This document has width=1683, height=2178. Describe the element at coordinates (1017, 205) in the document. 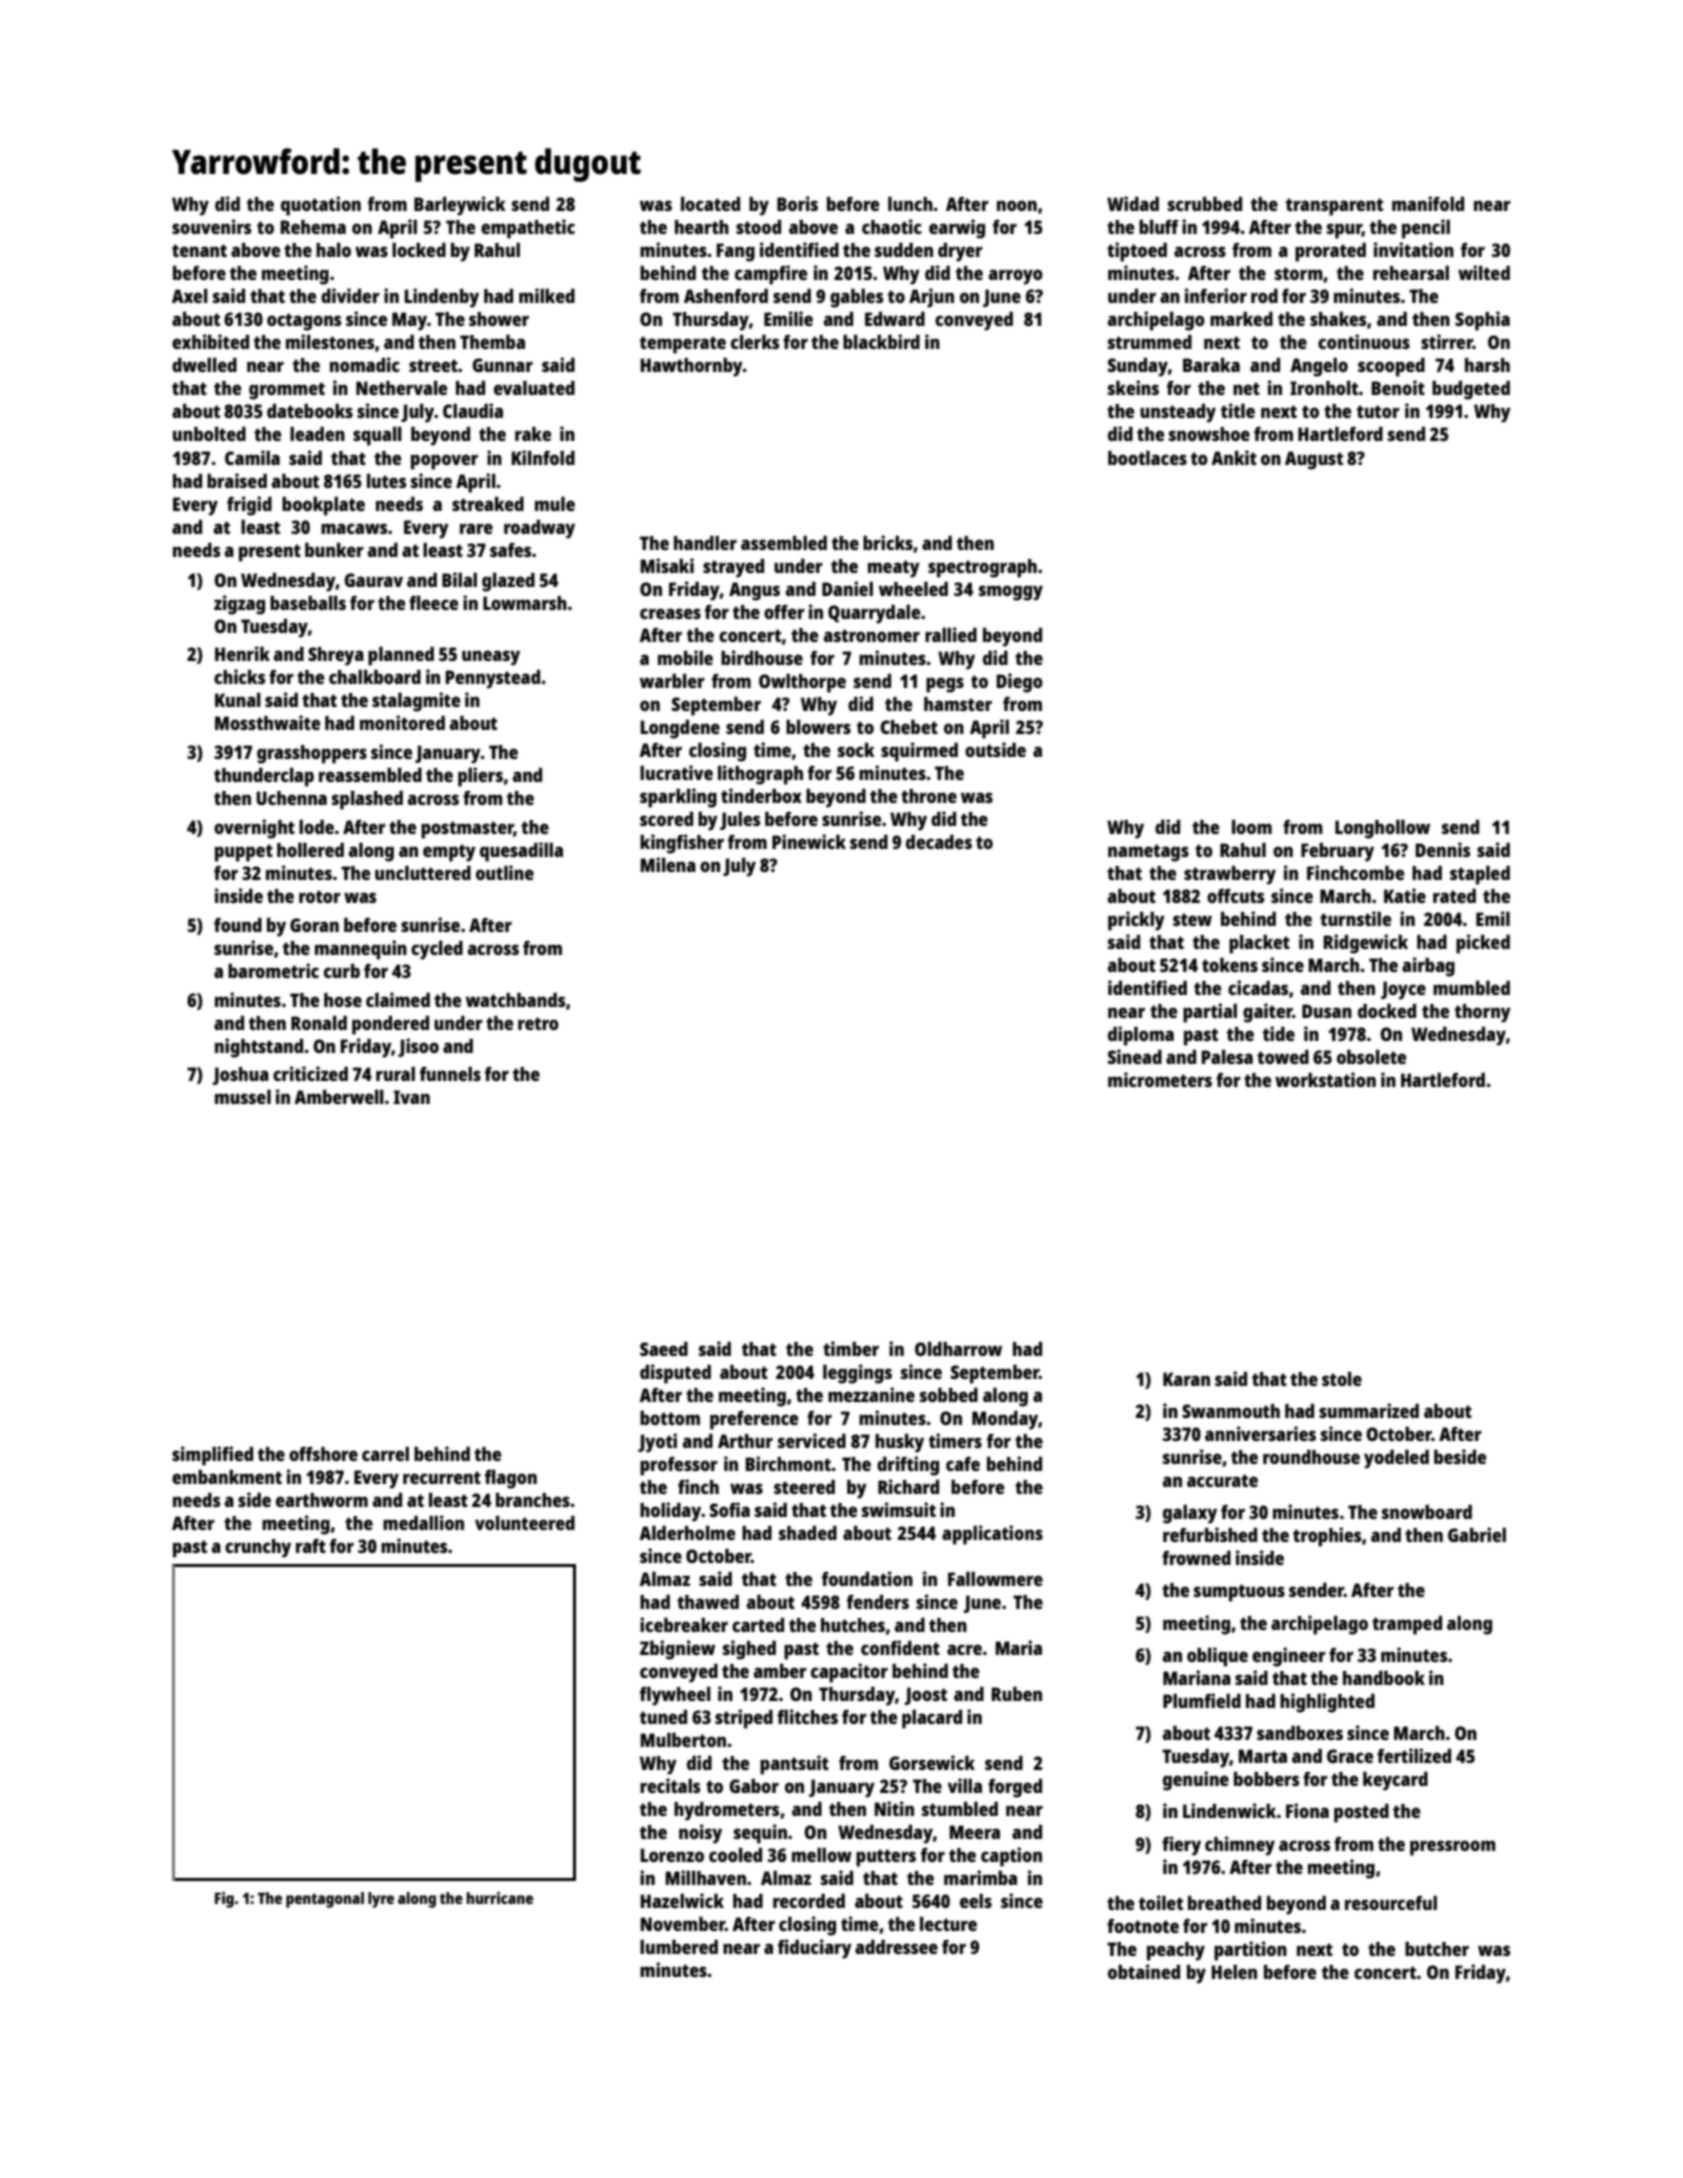

I see `noon` at that location.
